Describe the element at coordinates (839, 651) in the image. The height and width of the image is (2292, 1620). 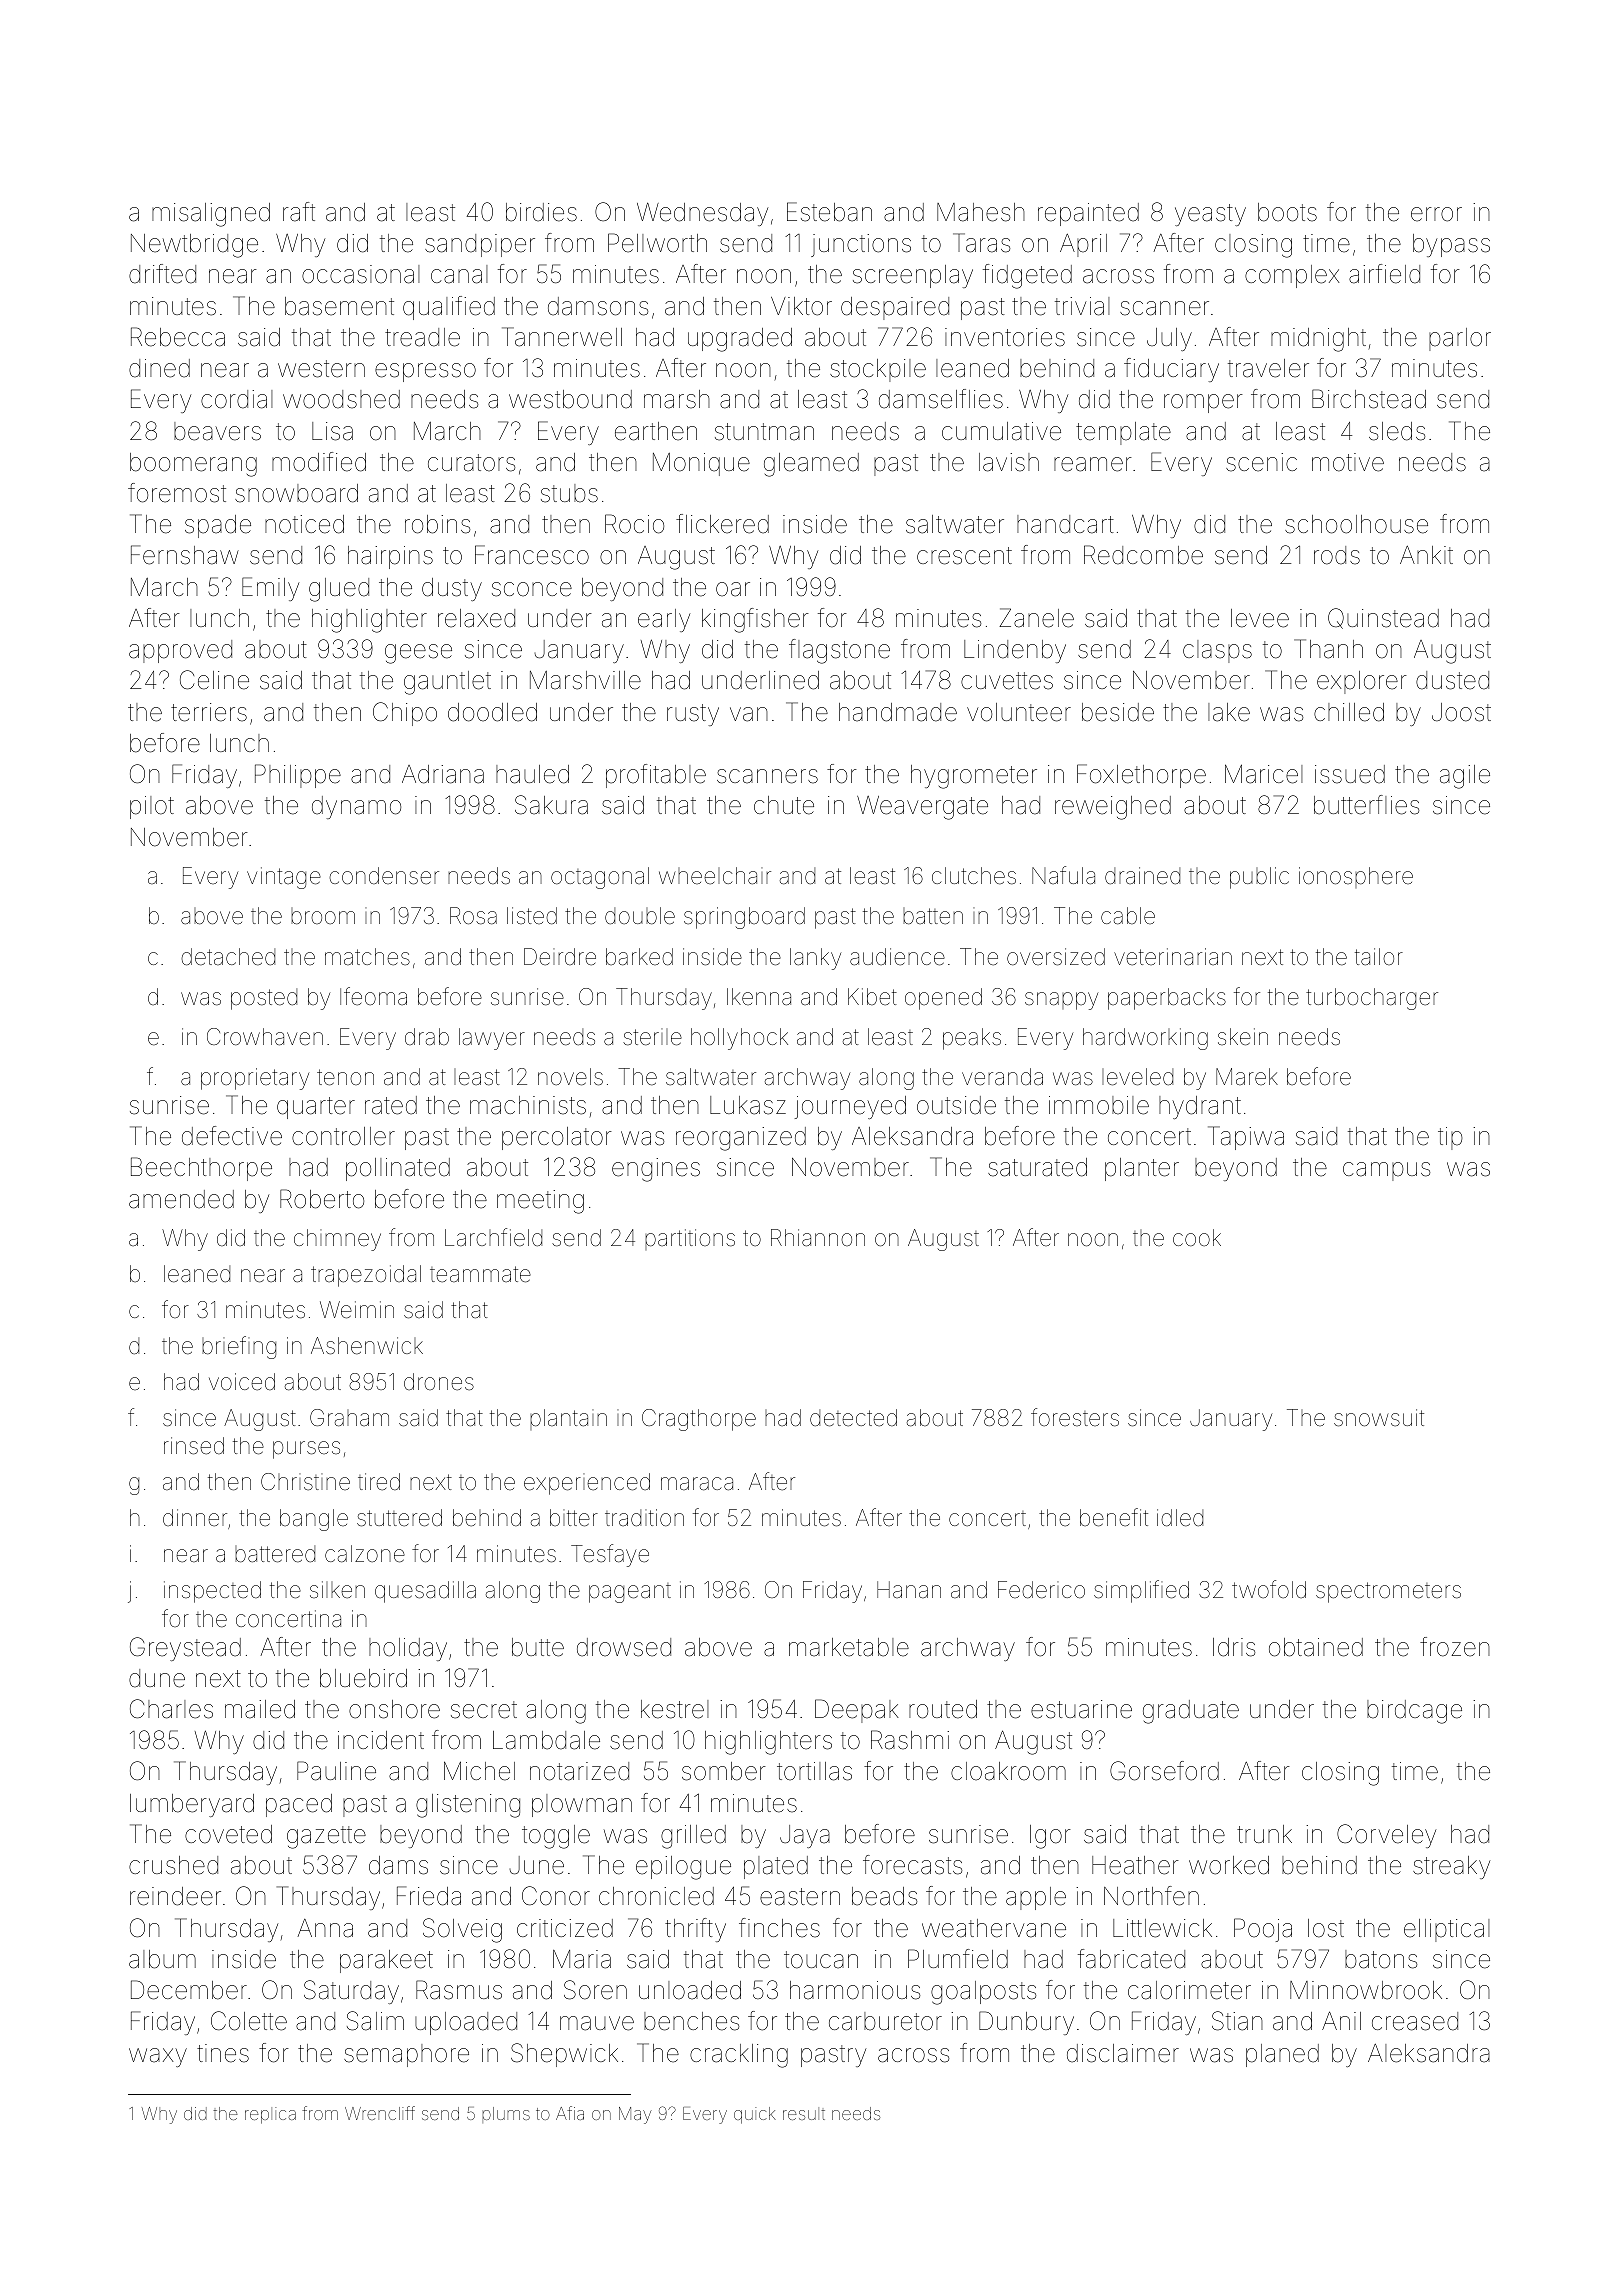
I see `flagstone` at that location.
